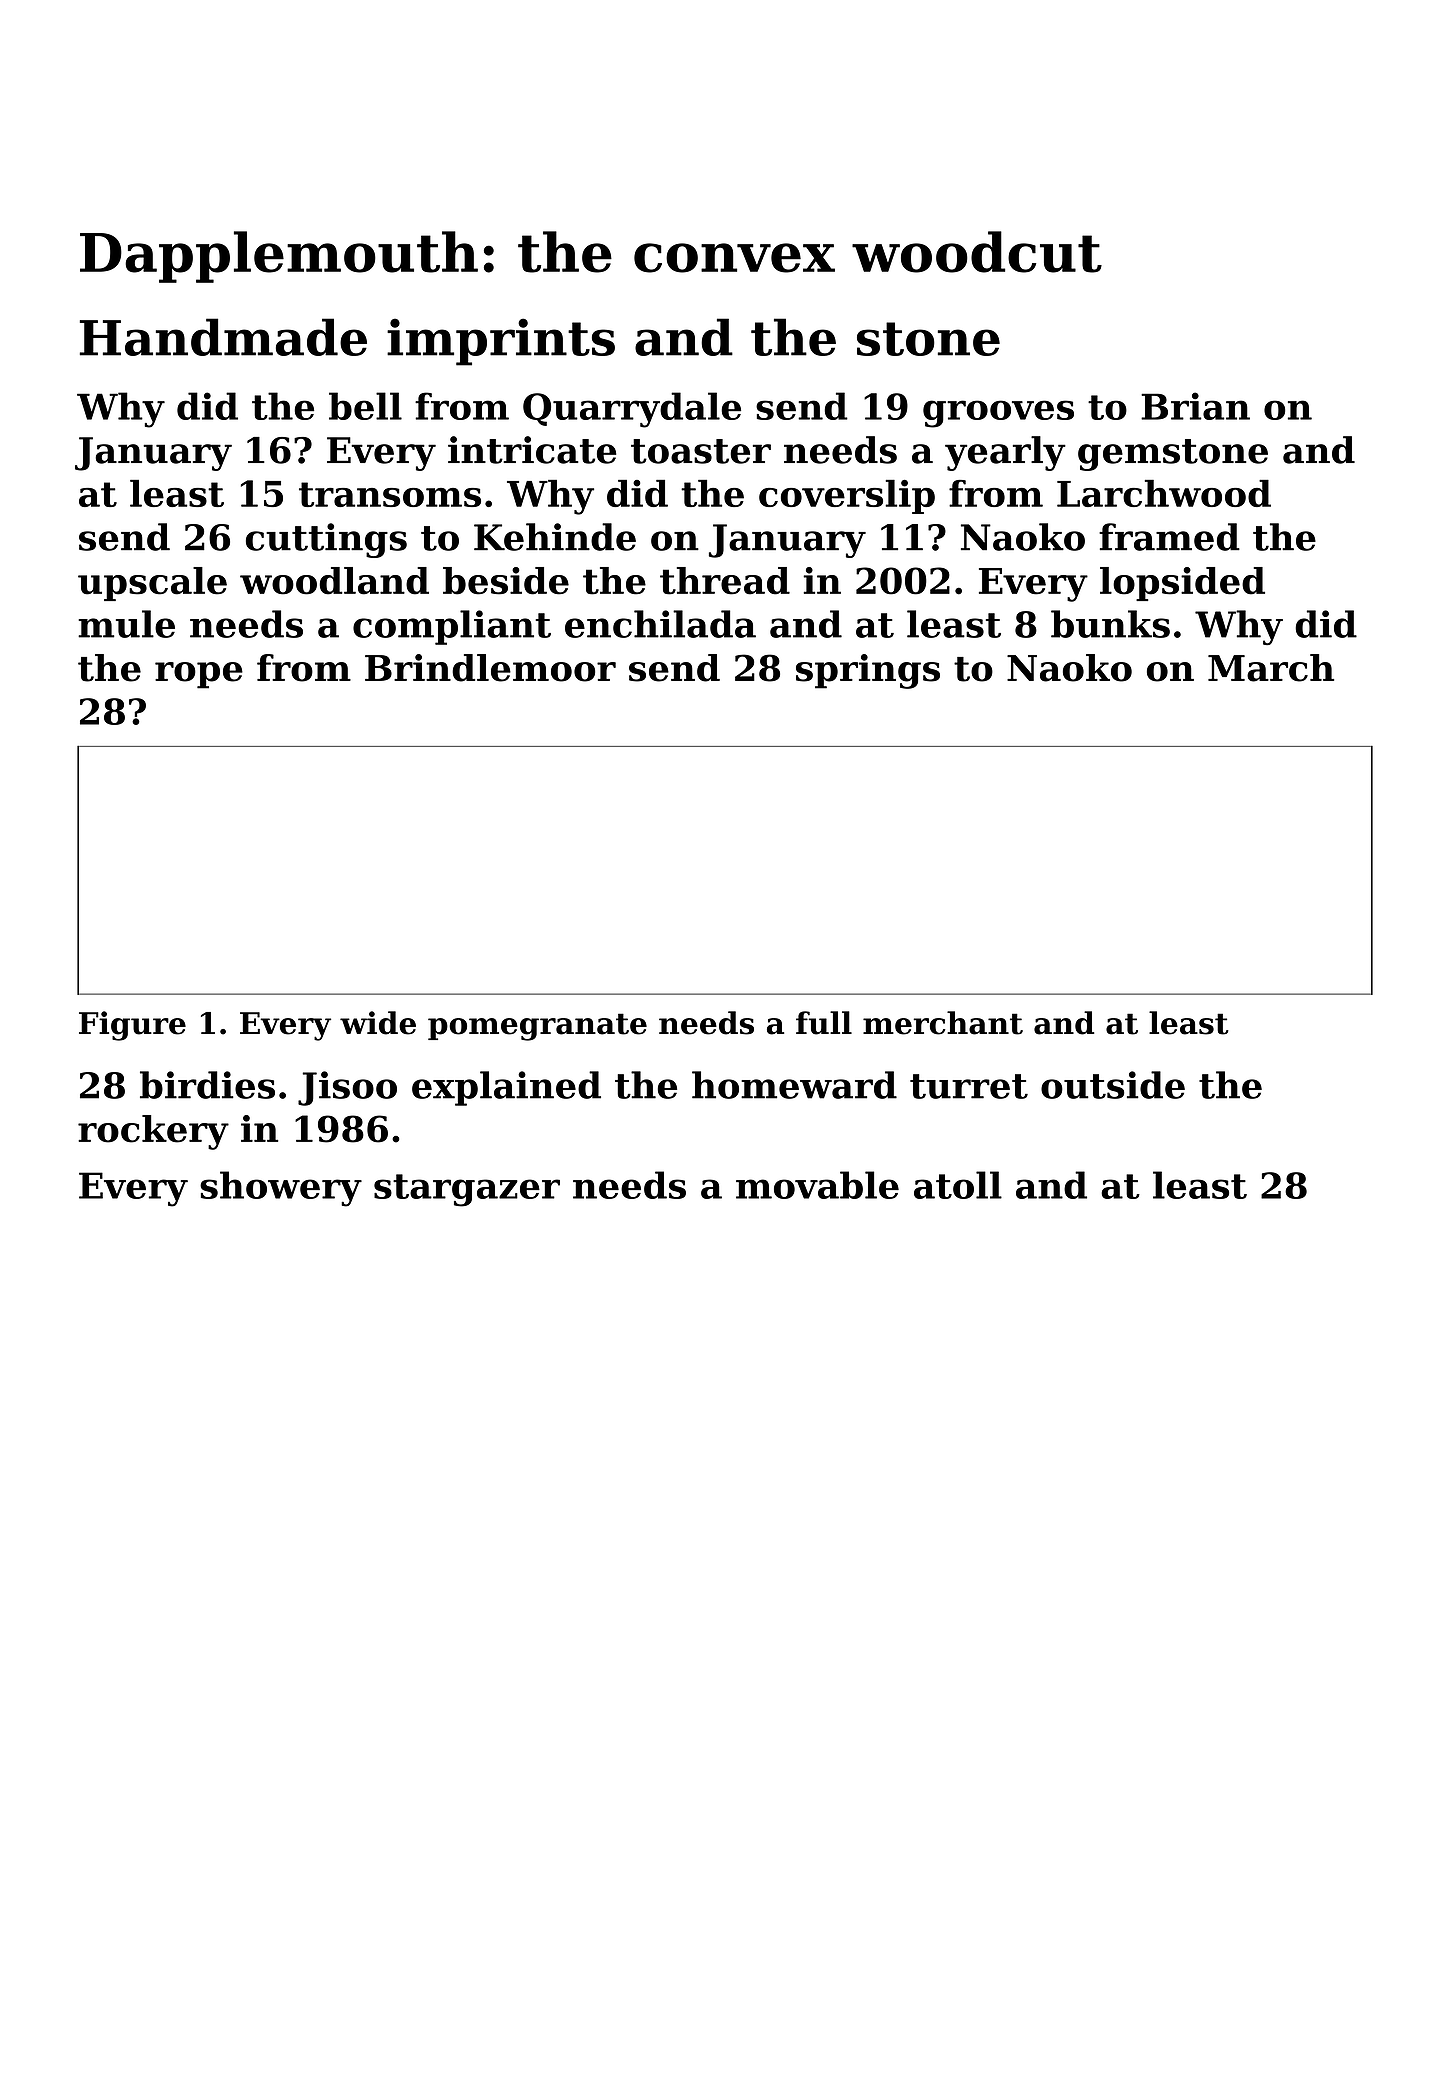 This screenshot has width=1450, height=2100. Describe the element at coordinates (132, 1026) in the screenshot. I see `Figure` at that location.
